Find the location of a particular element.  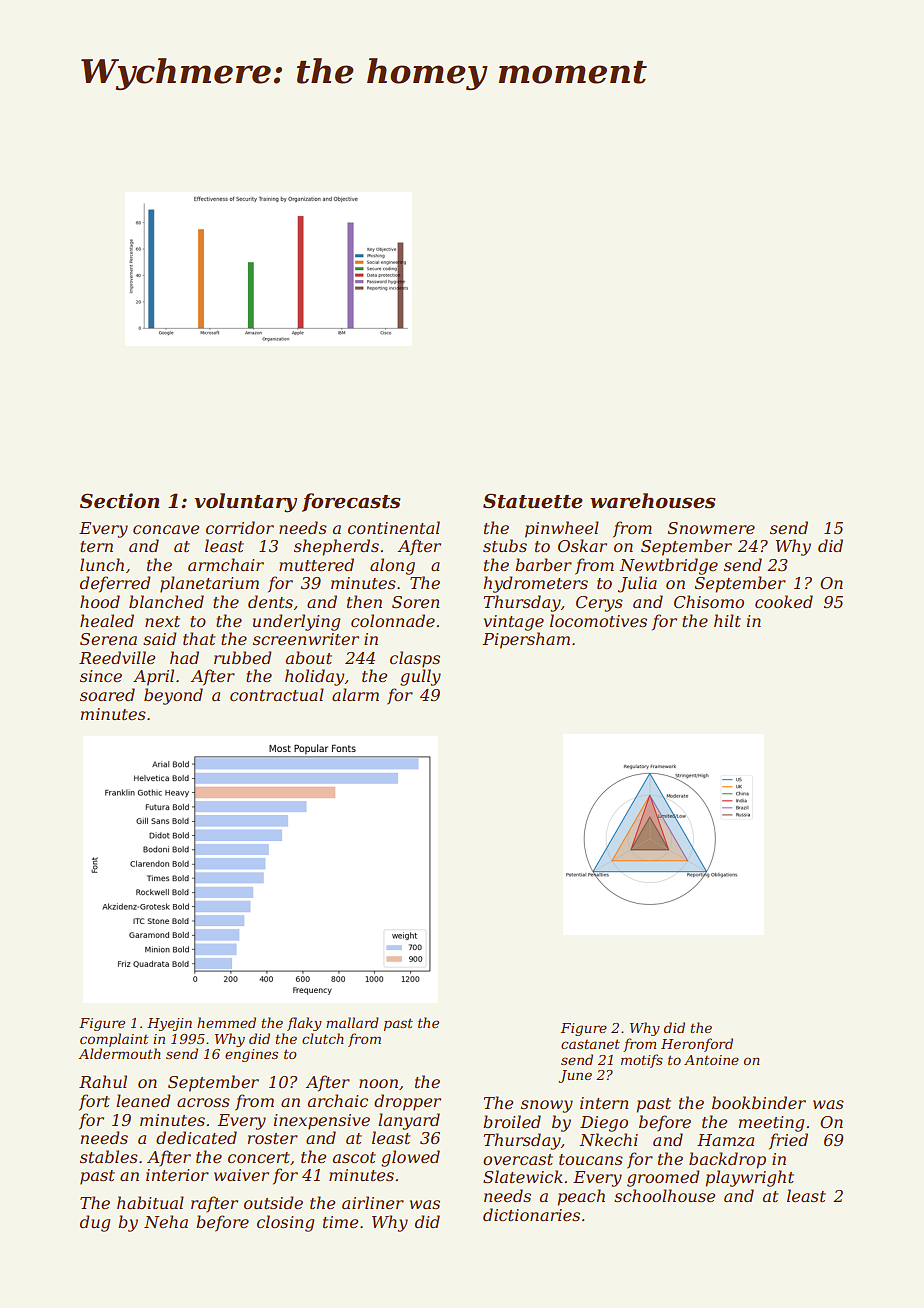

voluntary is located at coordinates (245, 503).
